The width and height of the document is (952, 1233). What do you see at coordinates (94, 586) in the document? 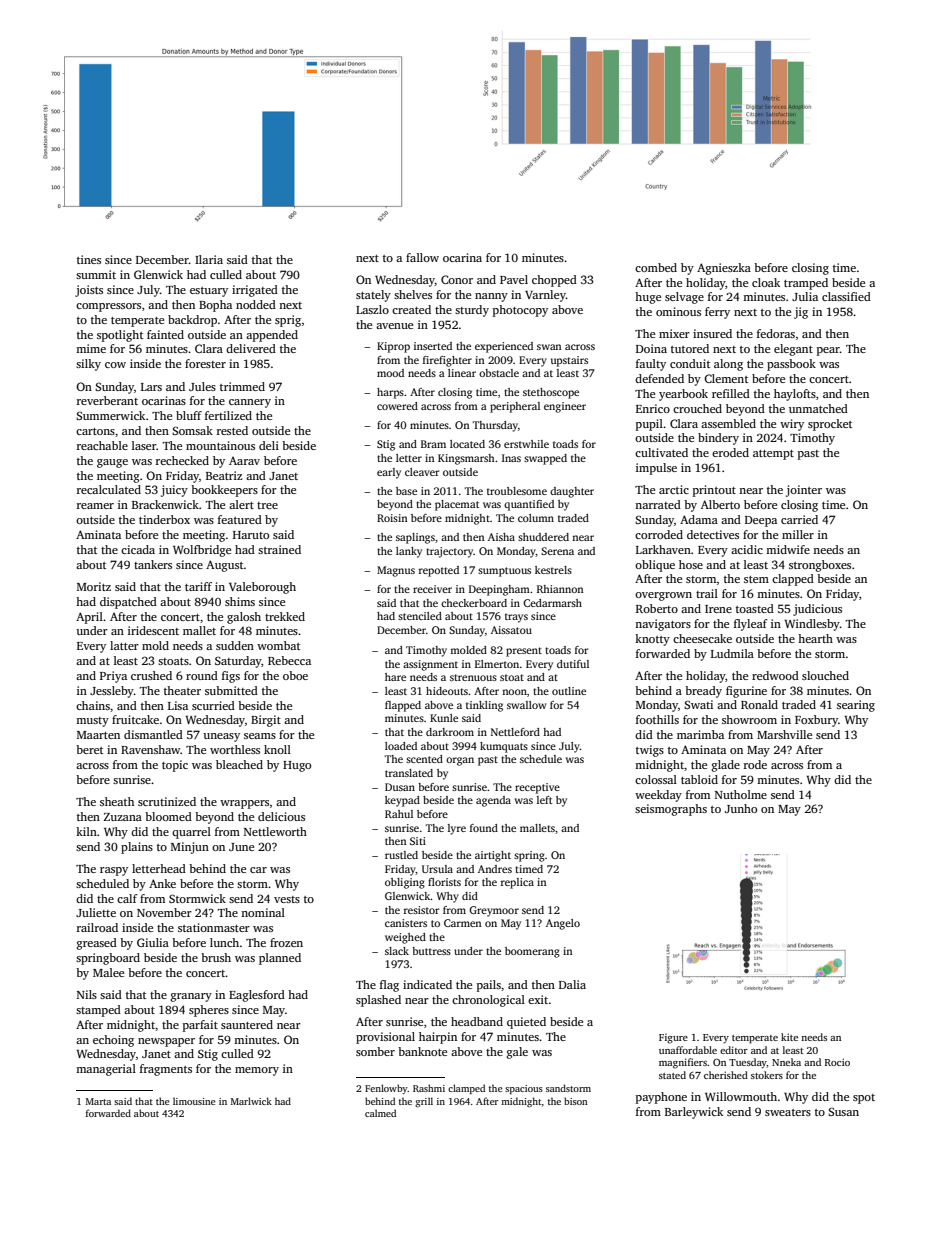
I see `Moritz` at bounding box center [94, 586].
